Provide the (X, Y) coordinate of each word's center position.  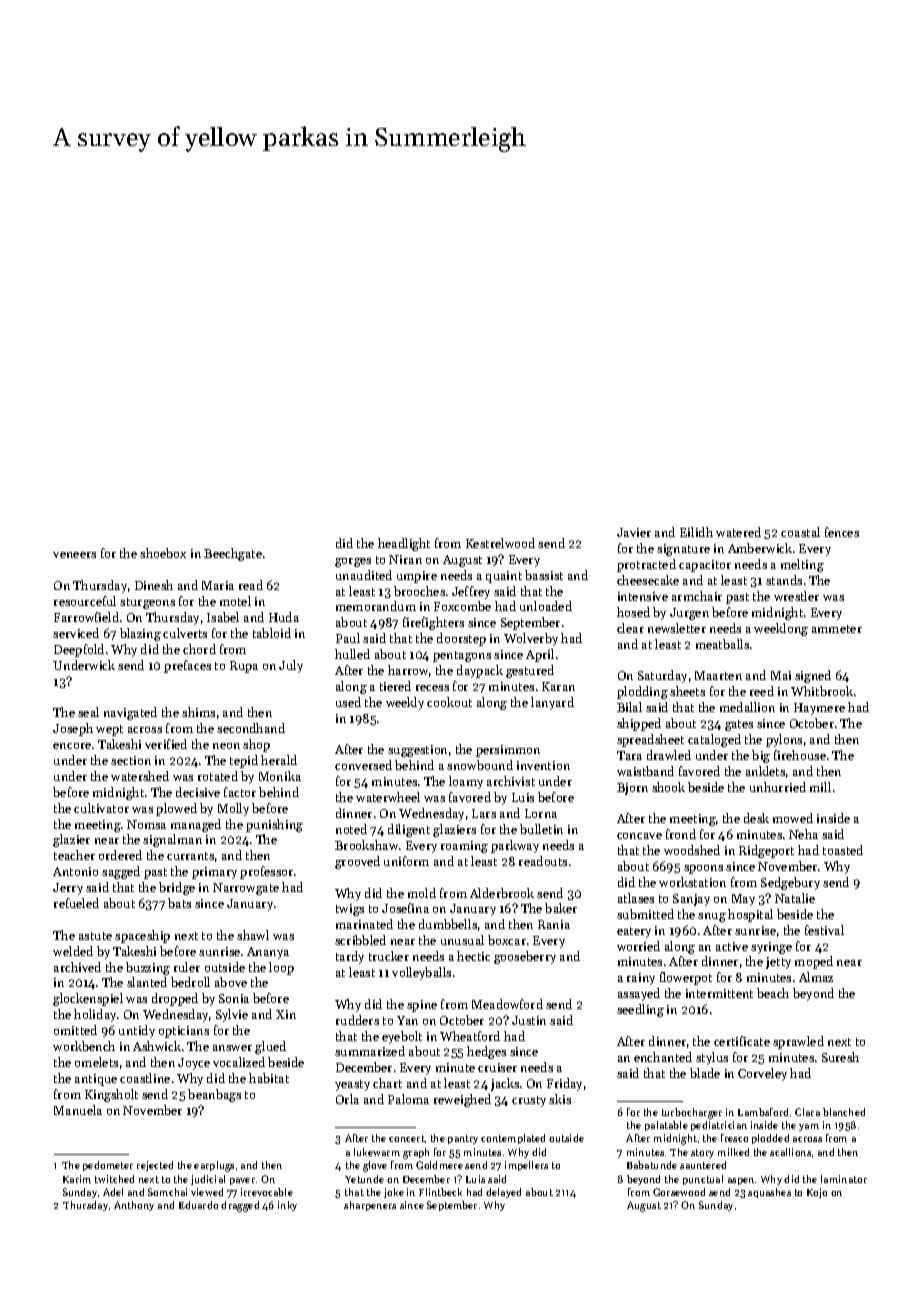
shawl (253, 935)
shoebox (163, 553)
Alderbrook (502, 893)
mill (820, 787)
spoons (703, 869)
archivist (511, 781)
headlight (404, 544)
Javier (634, 532)
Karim (77, 1179)
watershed (140, 776)
